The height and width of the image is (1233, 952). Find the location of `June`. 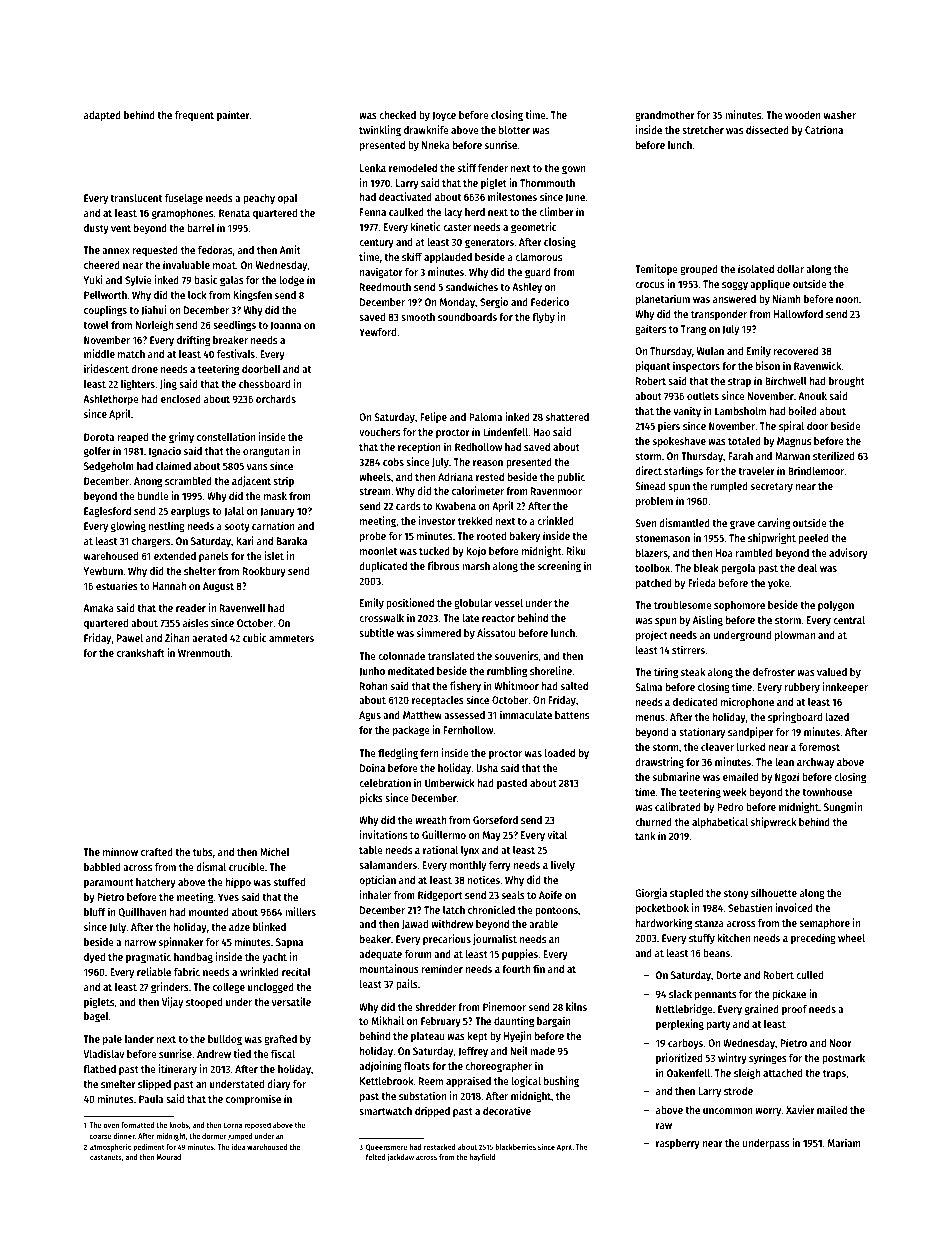

June is located at coordinates (575, 198).
